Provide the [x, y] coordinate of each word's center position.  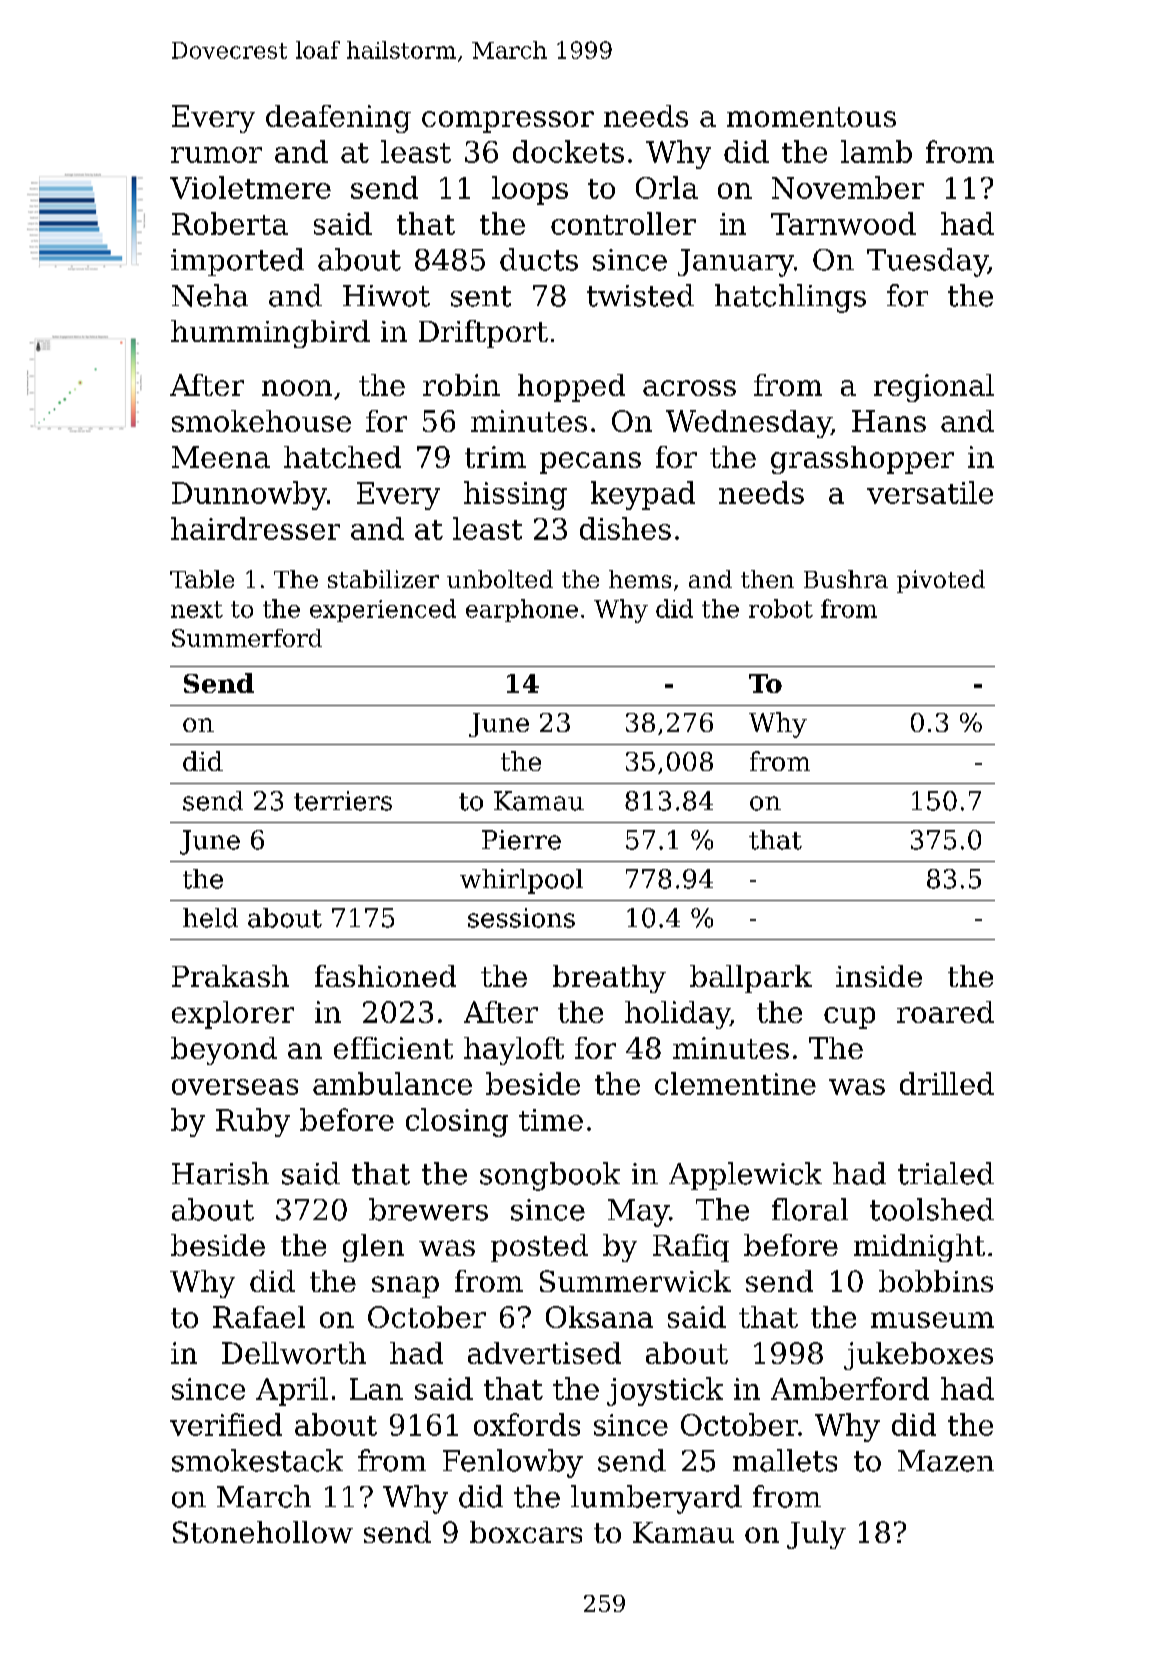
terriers [343, 801]
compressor [508, 122]
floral [810, 1209]
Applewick [745, 1176]
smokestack [257, 1460]
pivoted [941, 581]
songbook [550, 1176]
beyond [224, 1051]
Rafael [259, 1317]
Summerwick [635, 1281]
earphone [522, 610]
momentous [811, 117]
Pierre [521, 840]
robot [781, 608]
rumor [216, 155]
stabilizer [383, 579]
